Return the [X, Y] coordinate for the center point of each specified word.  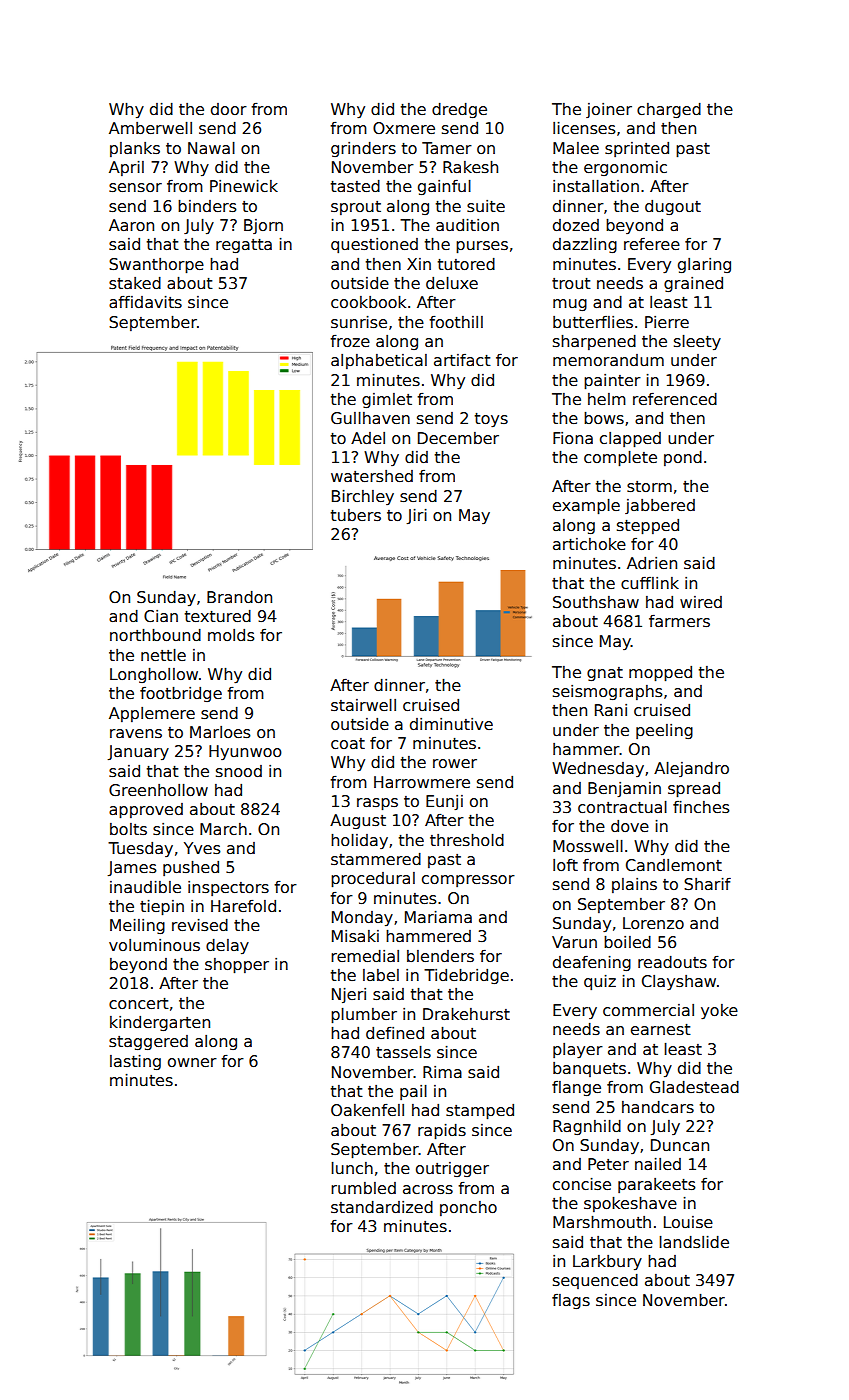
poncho [468, 1208]
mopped [660, 674]
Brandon [239, 597]
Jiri [416, 517]
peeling [664, 732]
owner [192, 1062]
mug [570, 305]
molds [231, 635]
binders [207, 206]
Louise [688, 1222]
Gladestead [694, 1087]
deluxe [452, 283]
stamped [480, 1112]
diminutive [451, 724]
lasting [135, 1063]
